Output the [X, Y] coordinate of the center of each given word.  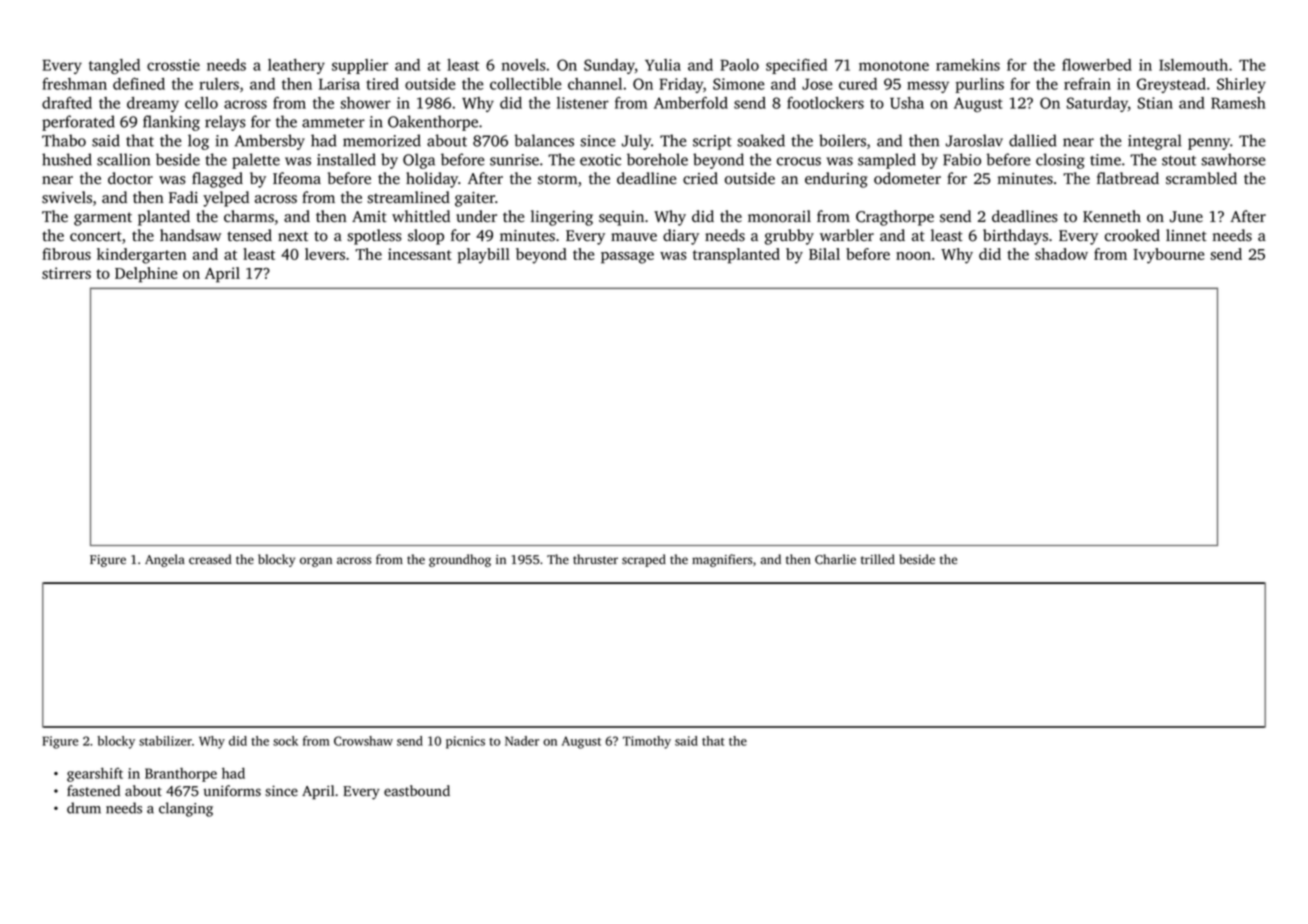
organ [316, 562]
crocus [799, 161]
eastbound [417, 791]
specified [796, 66]
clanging [186, 809]
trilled [878, 559]
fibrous [66, 254]
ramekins [968, 65]
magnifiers [722, 560]
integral [1154, 142]
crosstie [173, 65]
